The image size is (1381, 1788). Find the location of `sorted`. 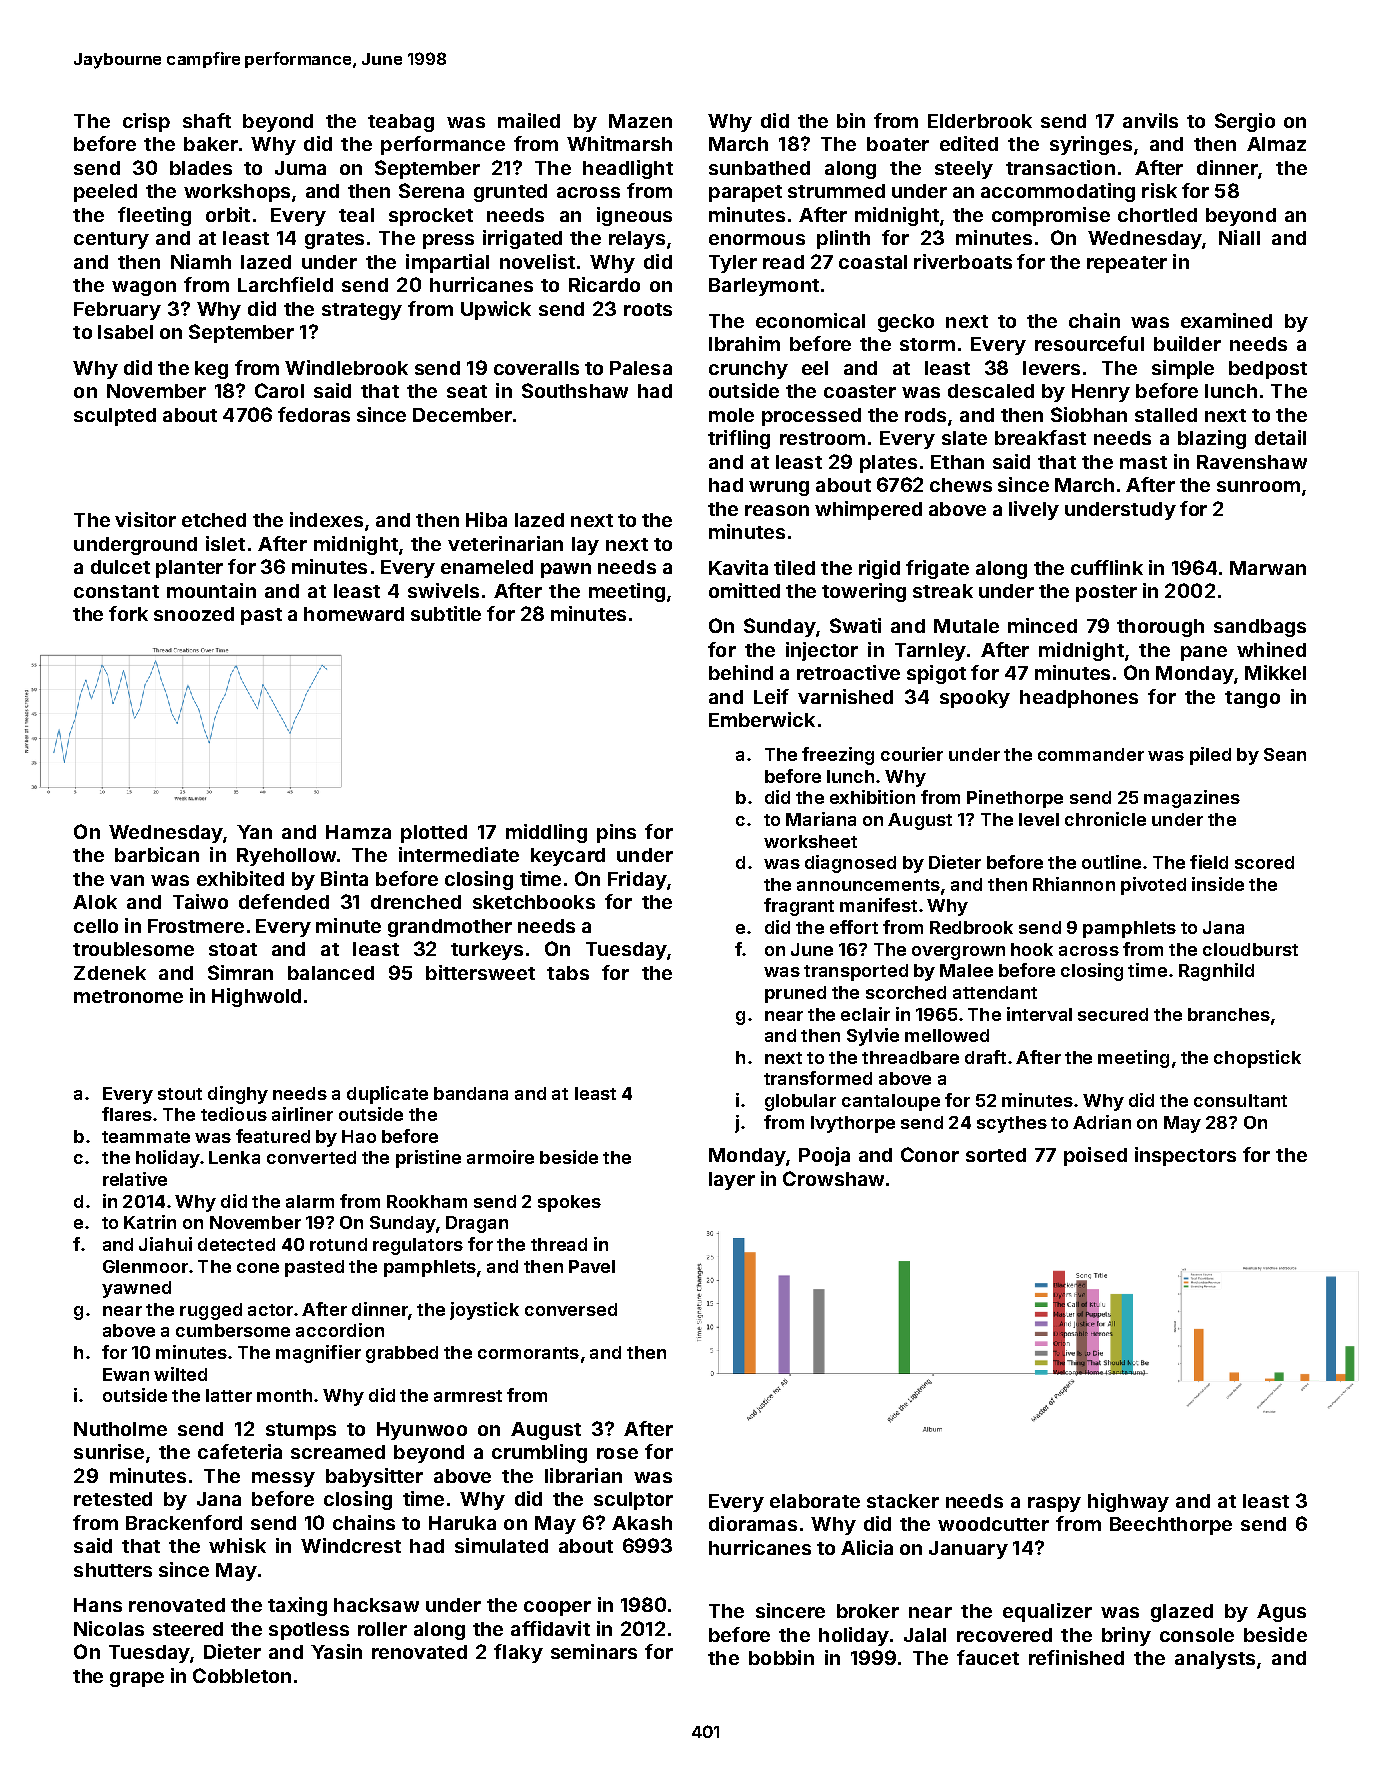

sorted is located at coordinates (996, 1155).
